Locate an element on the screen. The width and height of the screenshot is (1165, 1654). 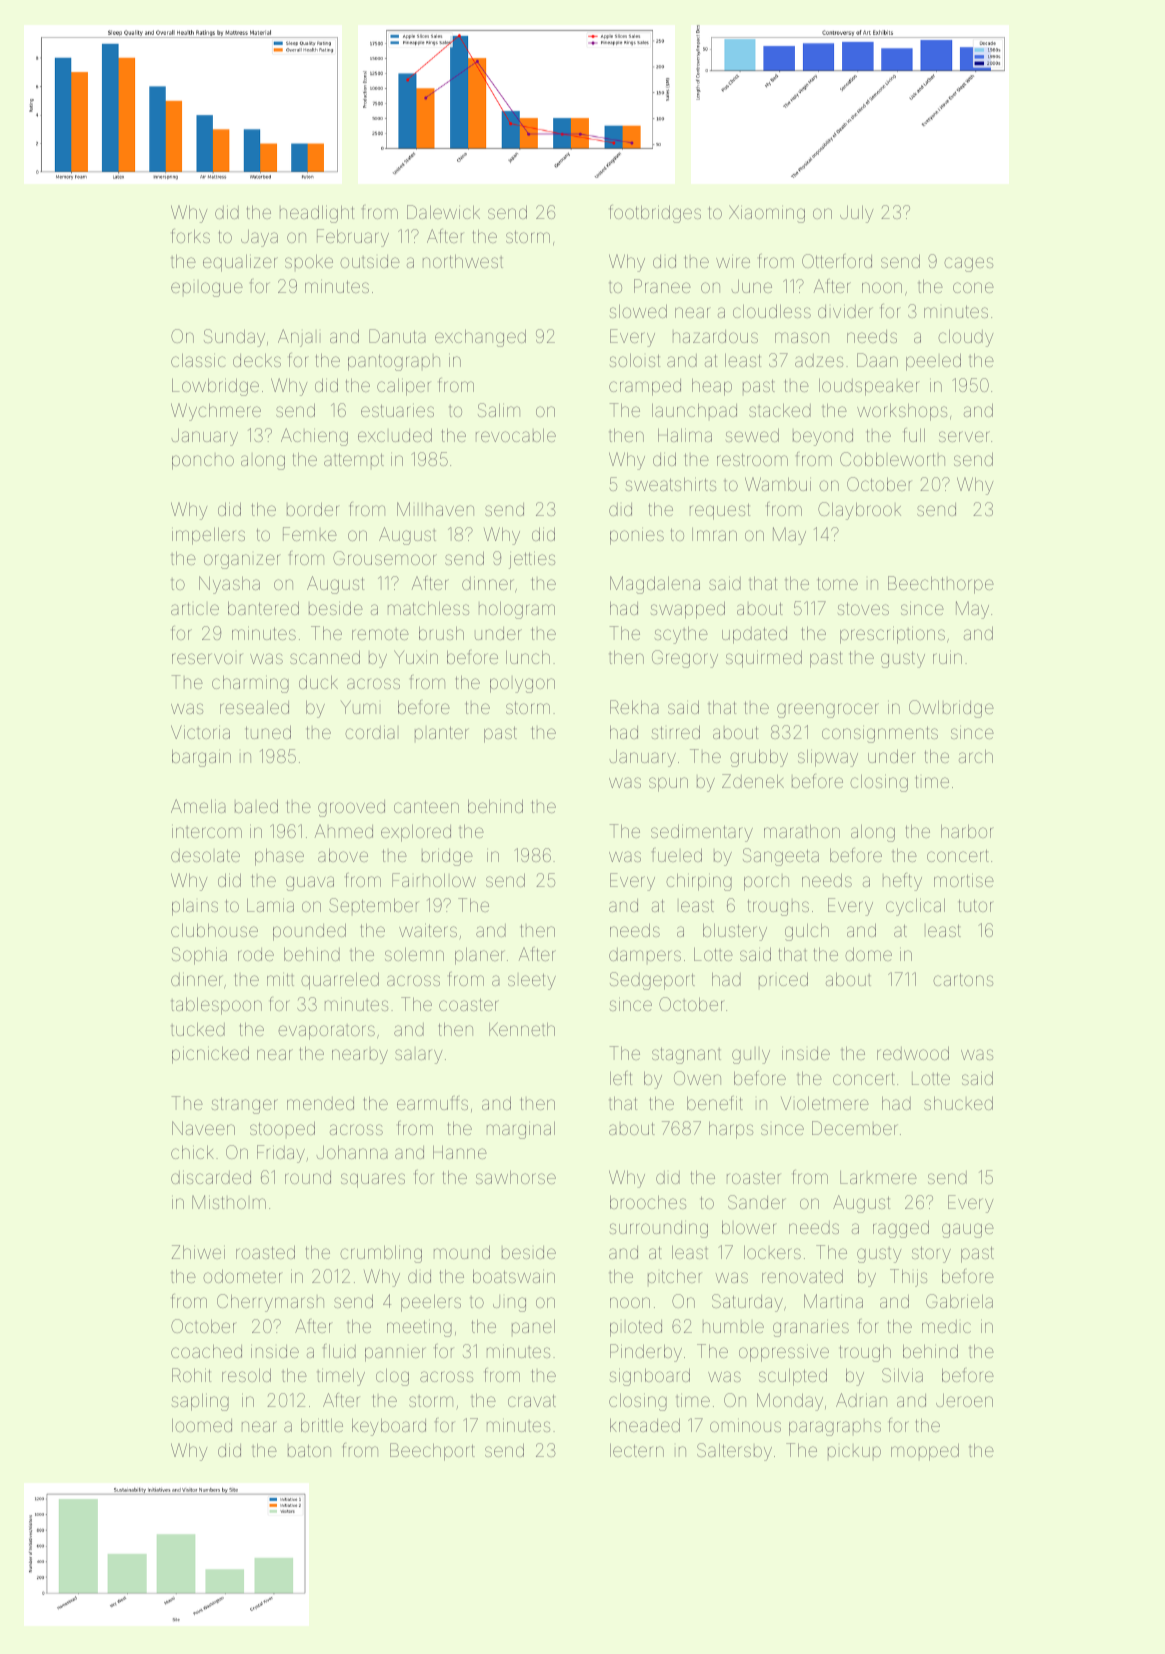
headlight is located at coordinates (317, 214).
